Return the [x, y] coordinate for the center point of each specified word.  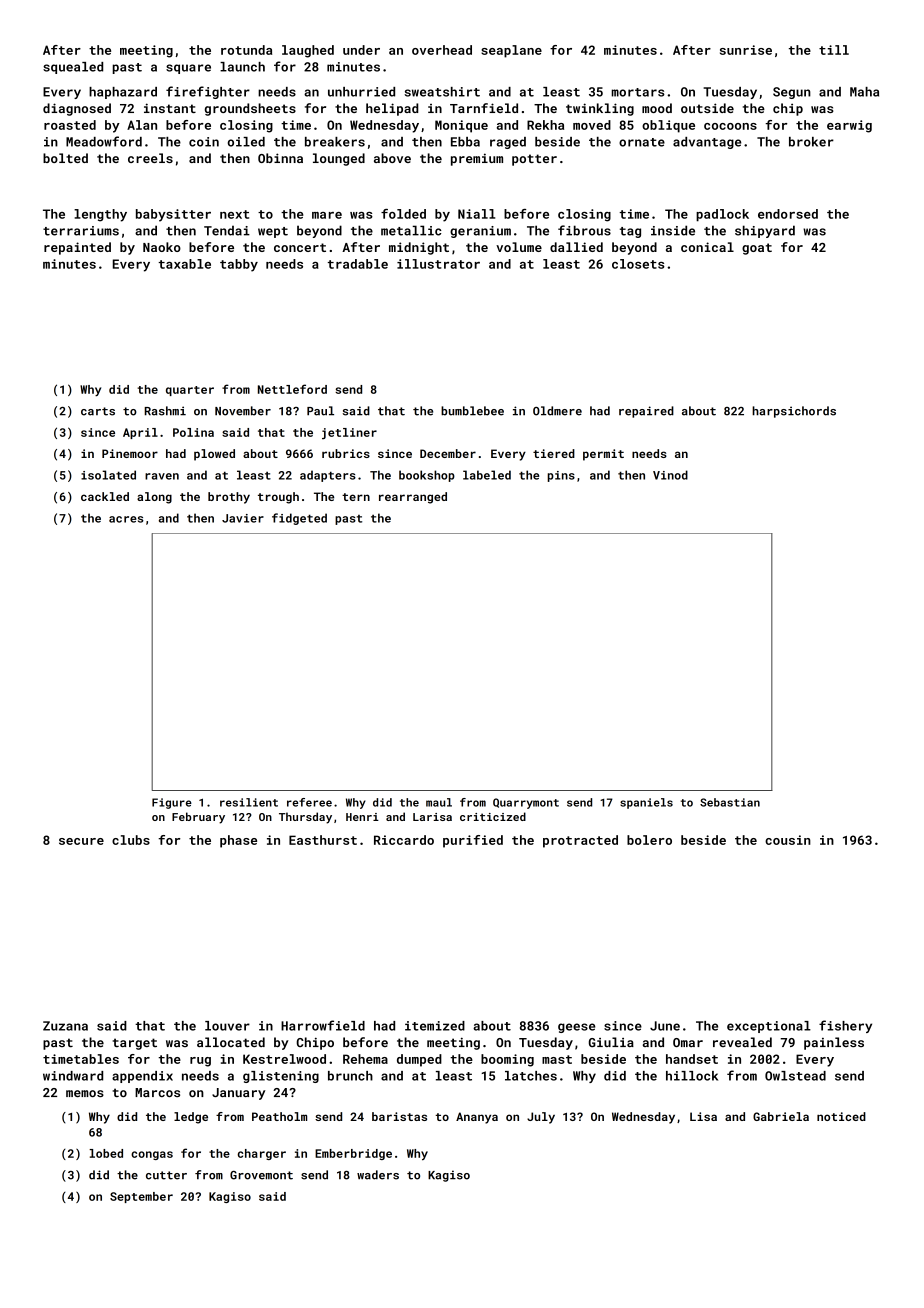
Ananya [477, 1118]
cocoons [730, 126]
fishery [845, 1026]
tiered [554, 453]
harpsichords [794, 412]
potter [534, 160]
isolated [108, 475]
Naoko [162, 247]
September [141, 1197]
